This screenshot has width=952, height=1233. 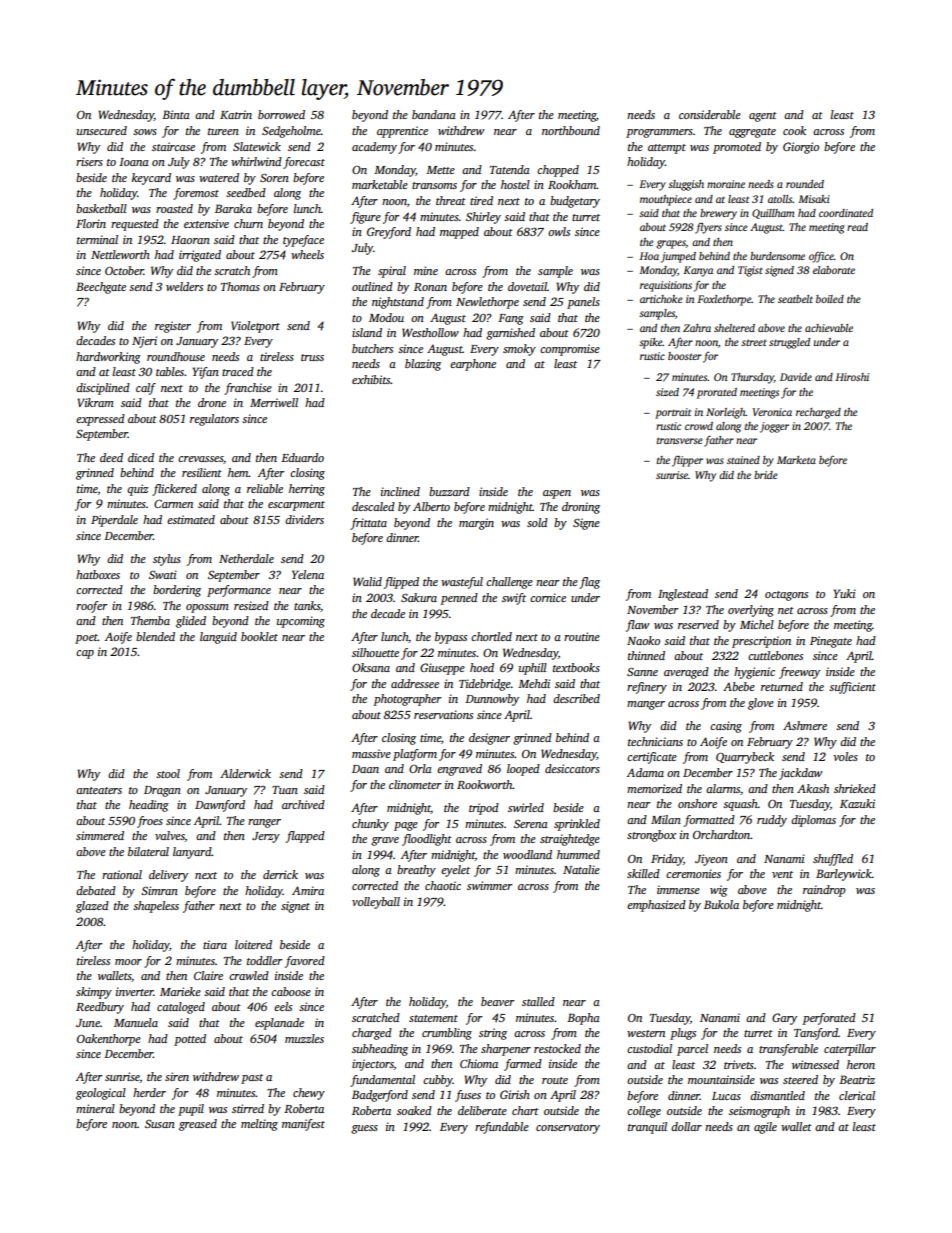 What do you see at coordinates (191, 519) in the screenshot?
I see `estimated` at bounding box center [191, 519].
